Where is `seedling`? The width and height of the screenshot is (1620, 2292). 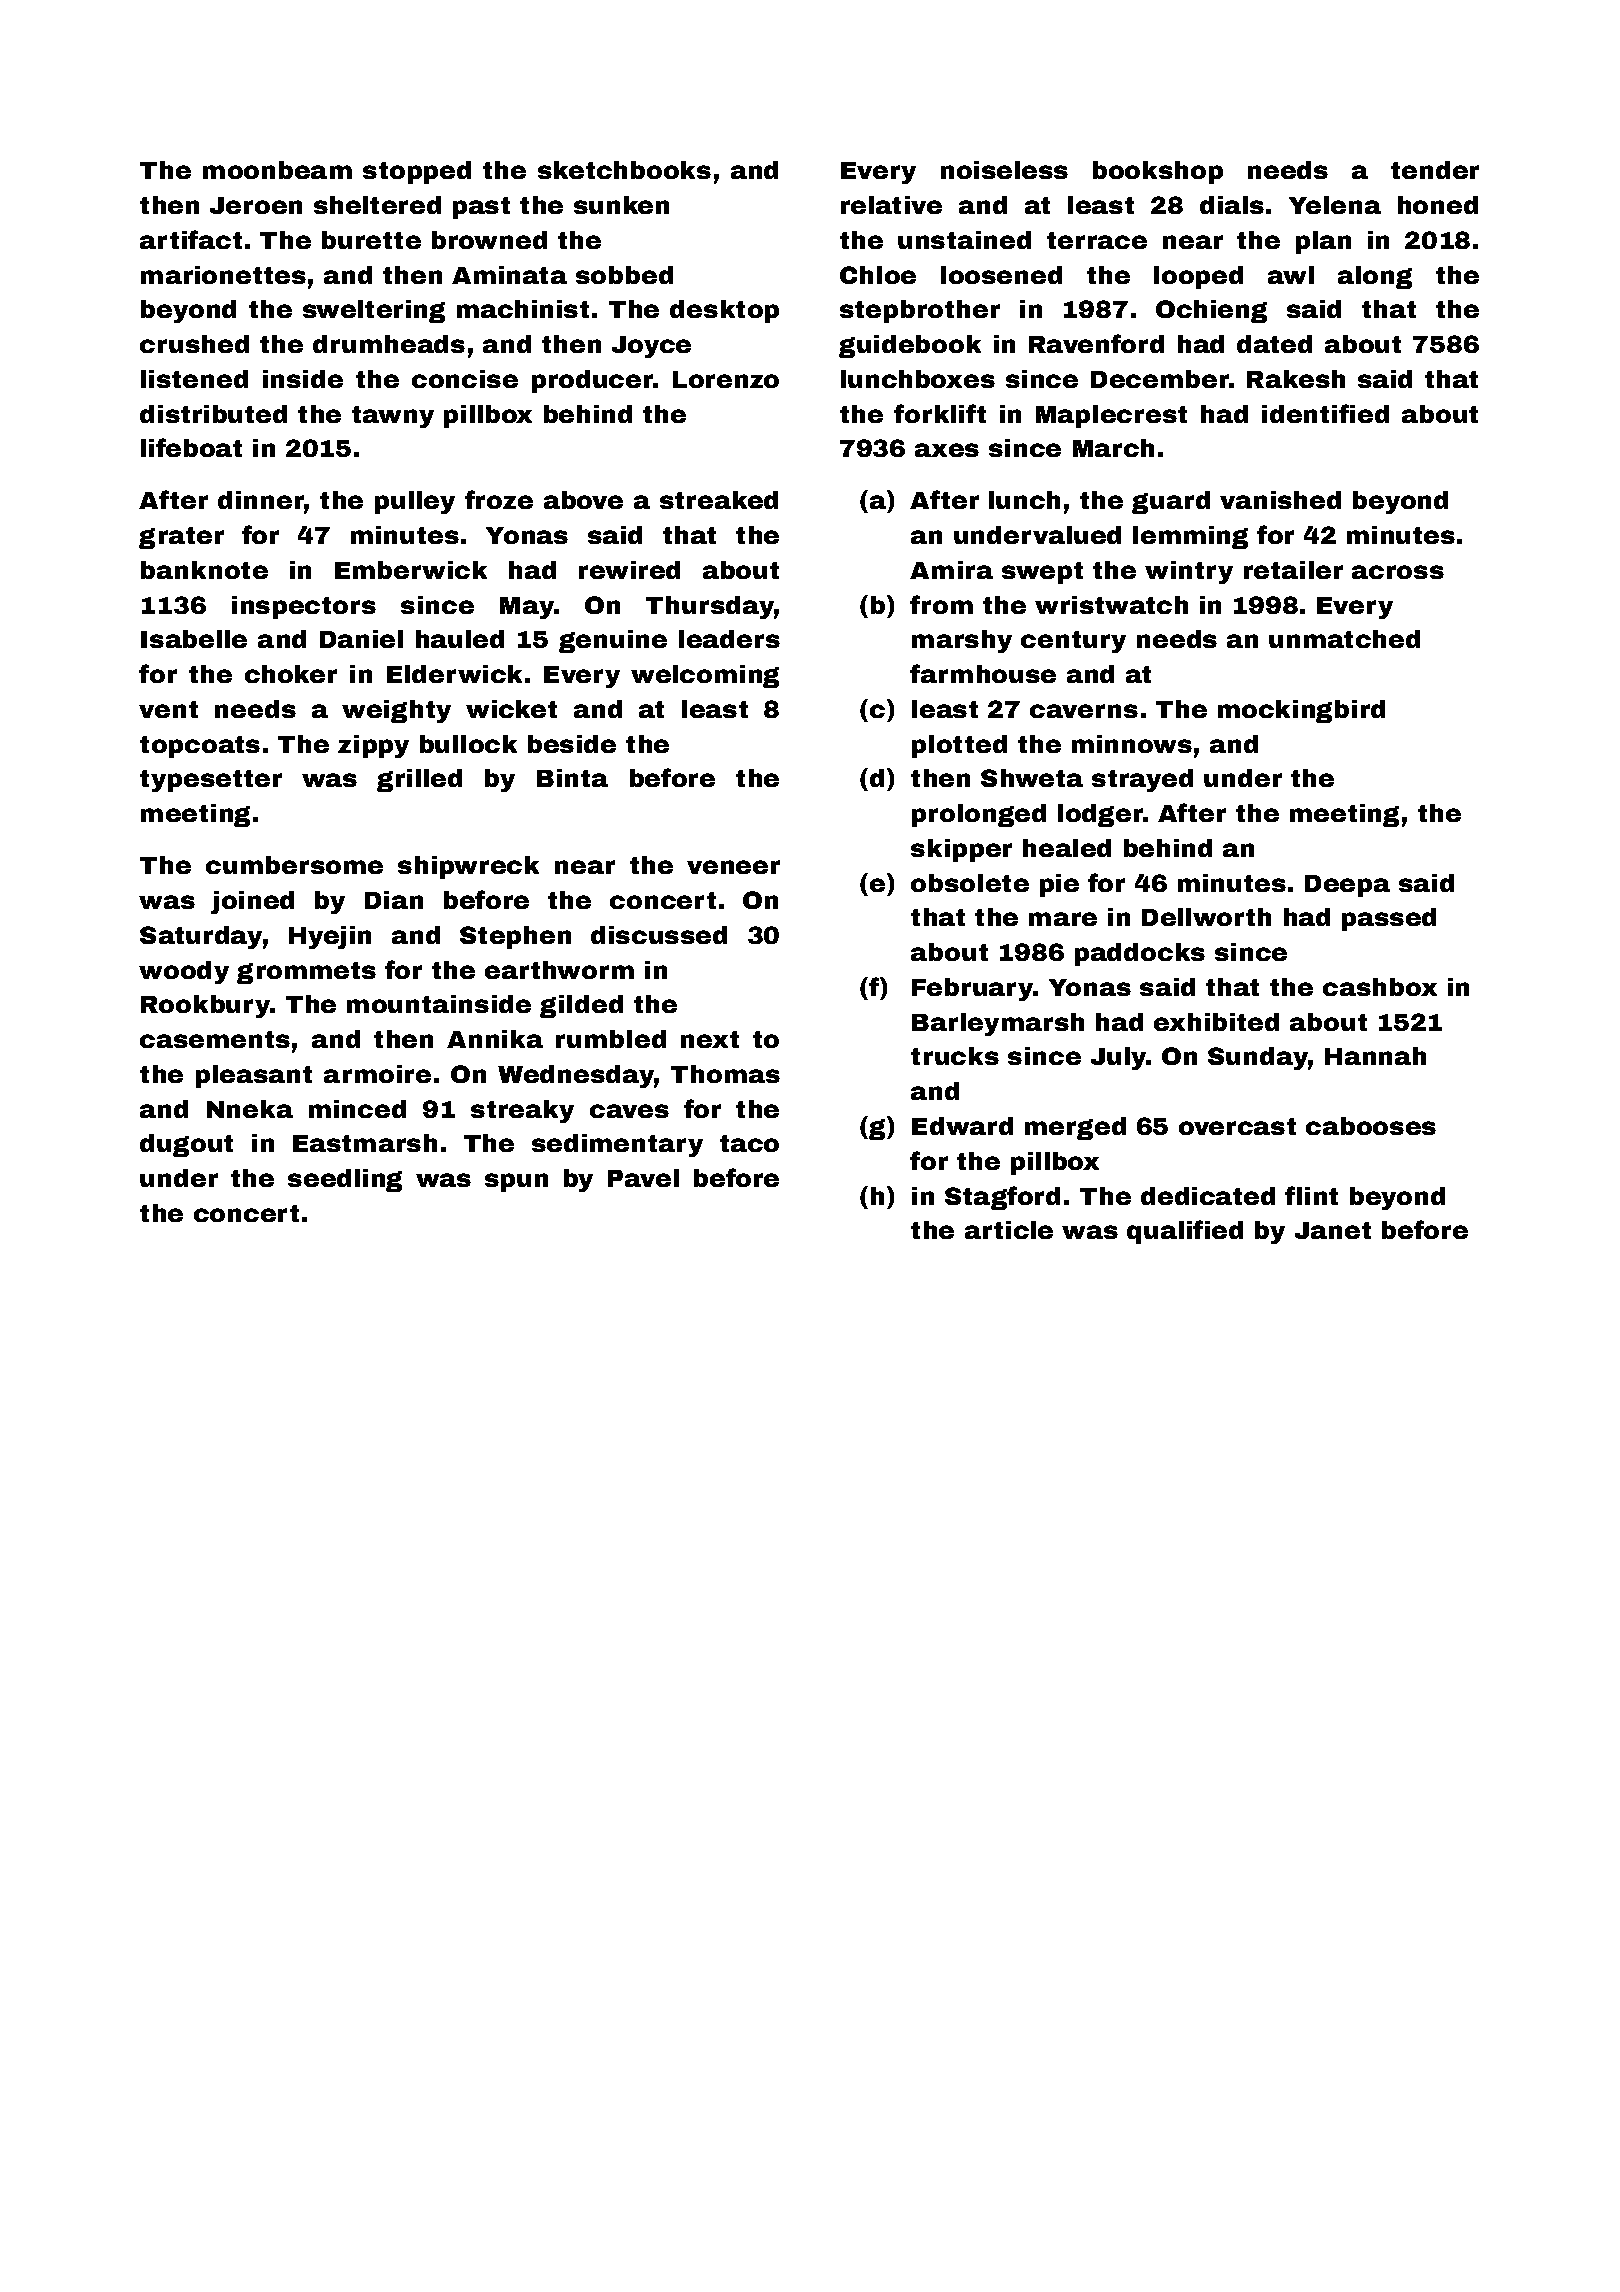 seedling is located at coordinates (345, 1180).
